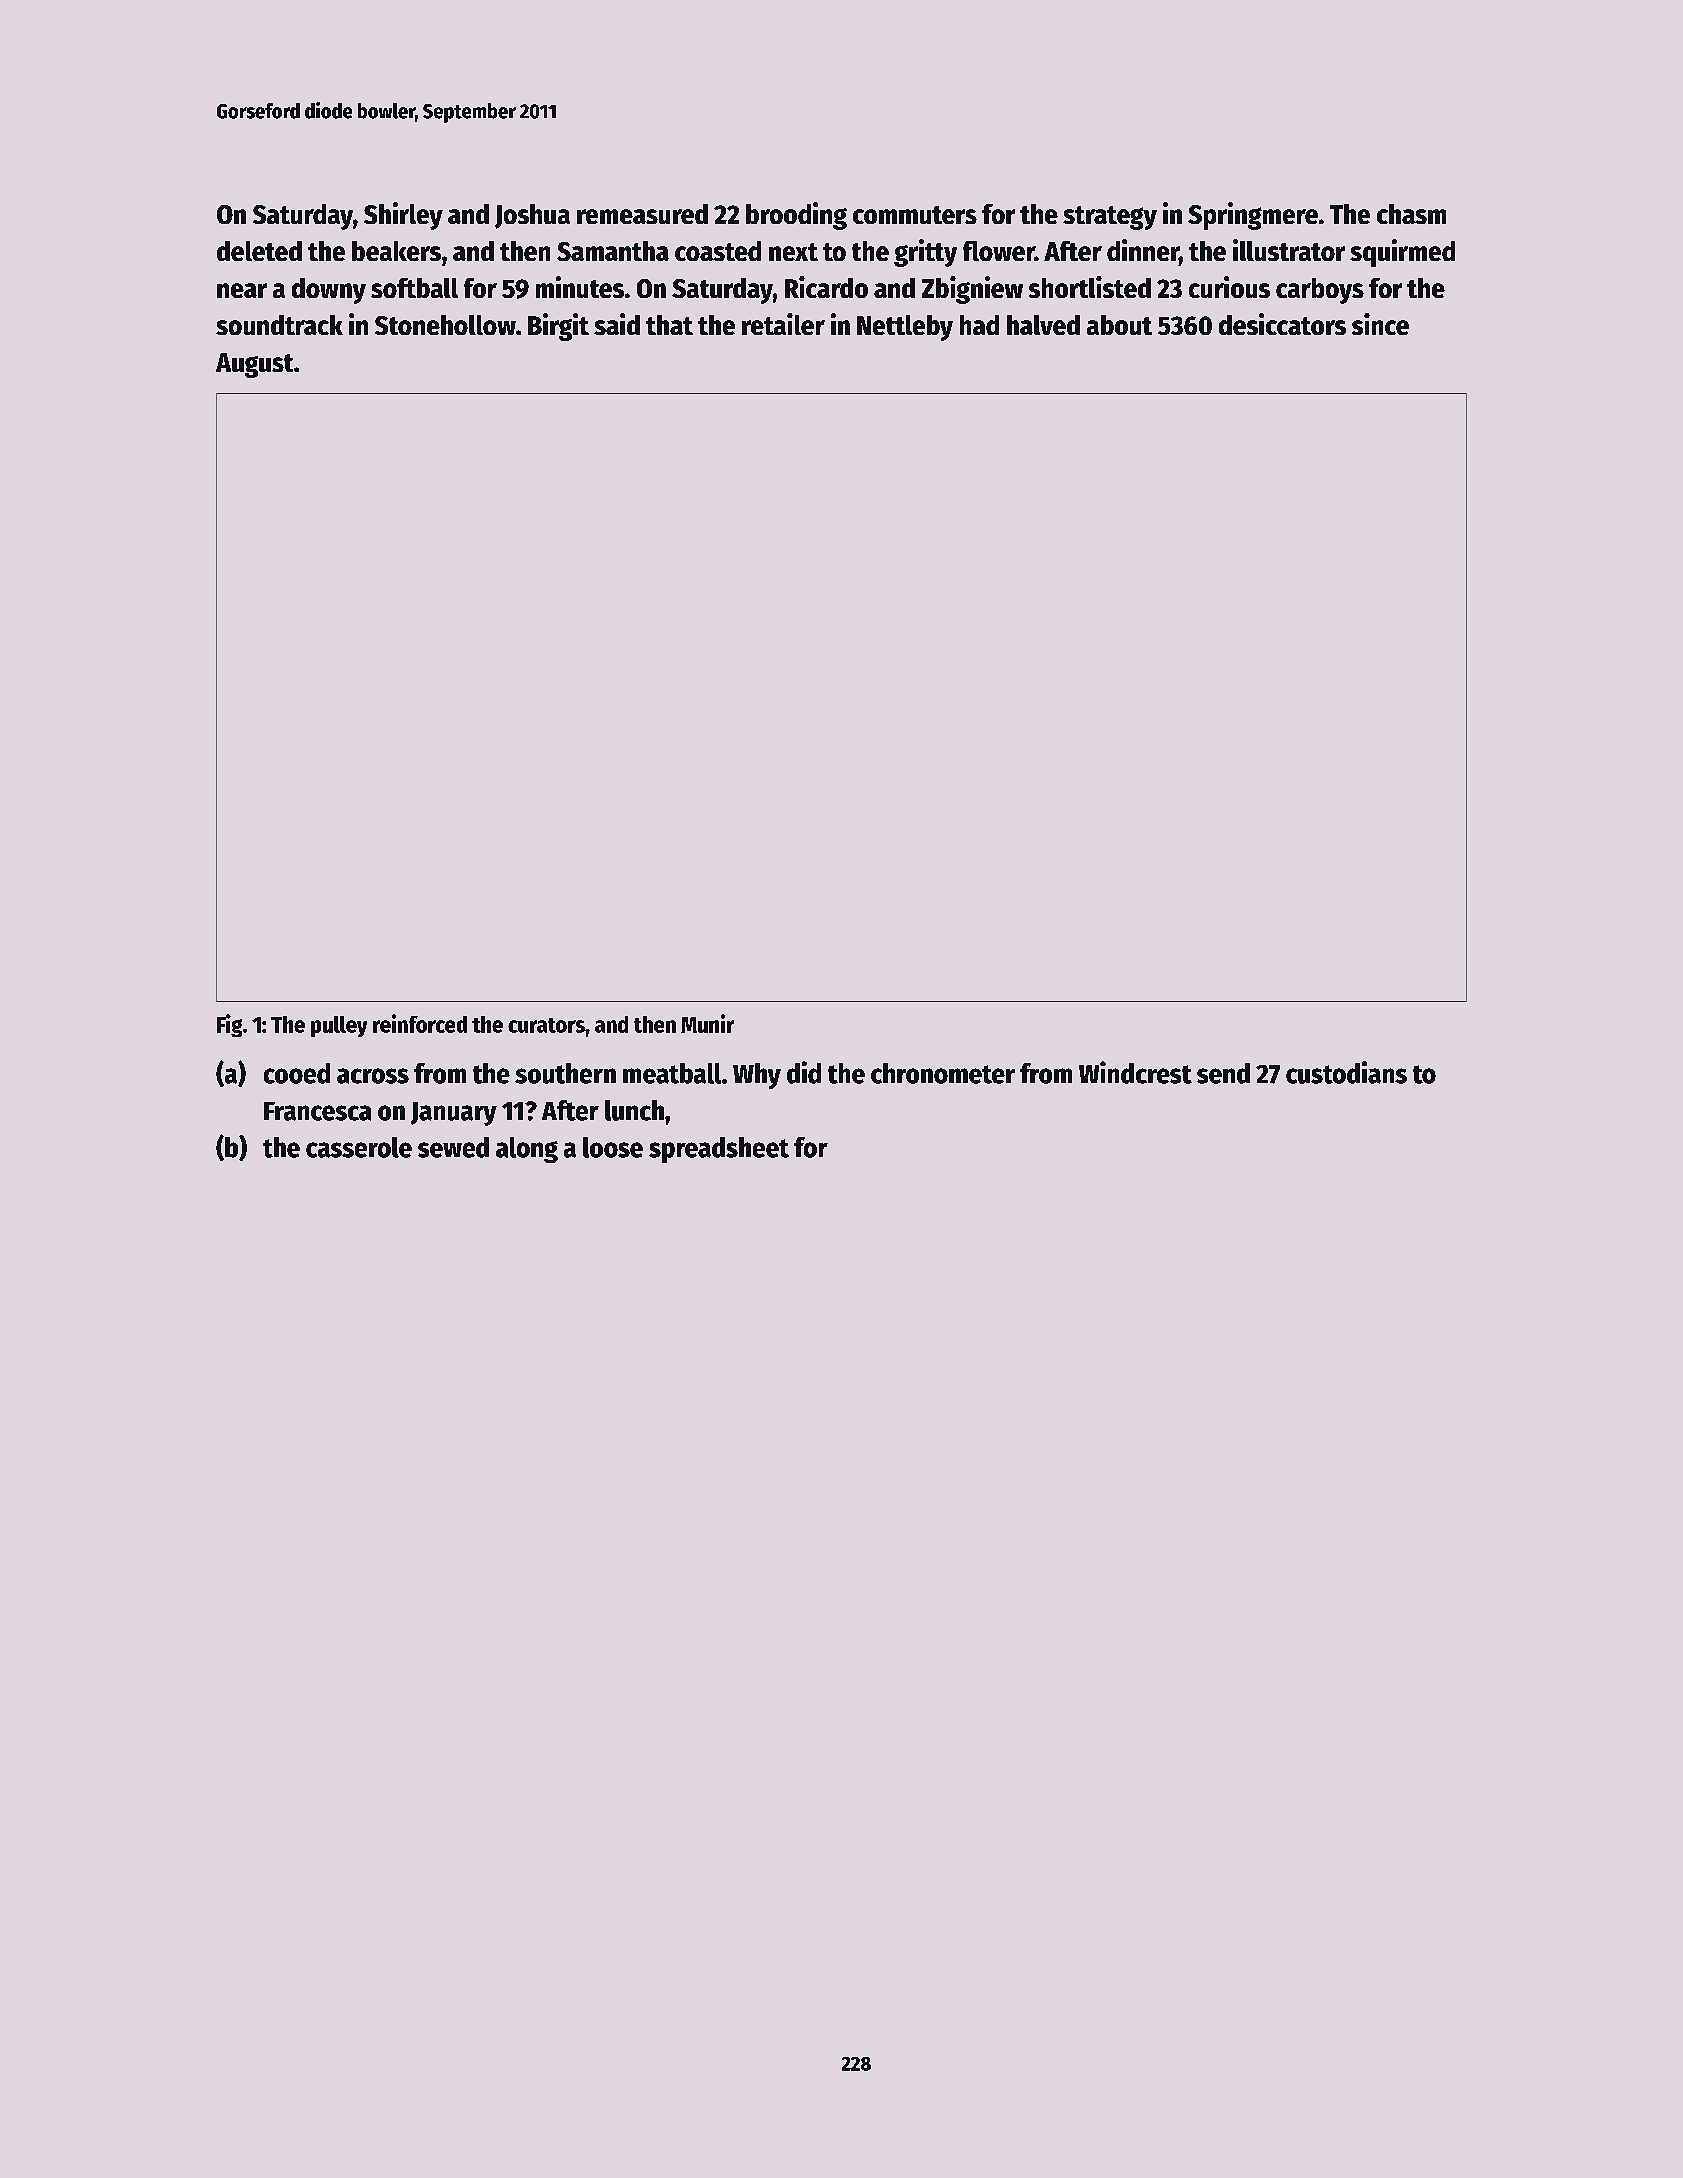  What do you see at coordinates (783, 324) in the document?
I see `retailer` at bounding box center [783, 324].
